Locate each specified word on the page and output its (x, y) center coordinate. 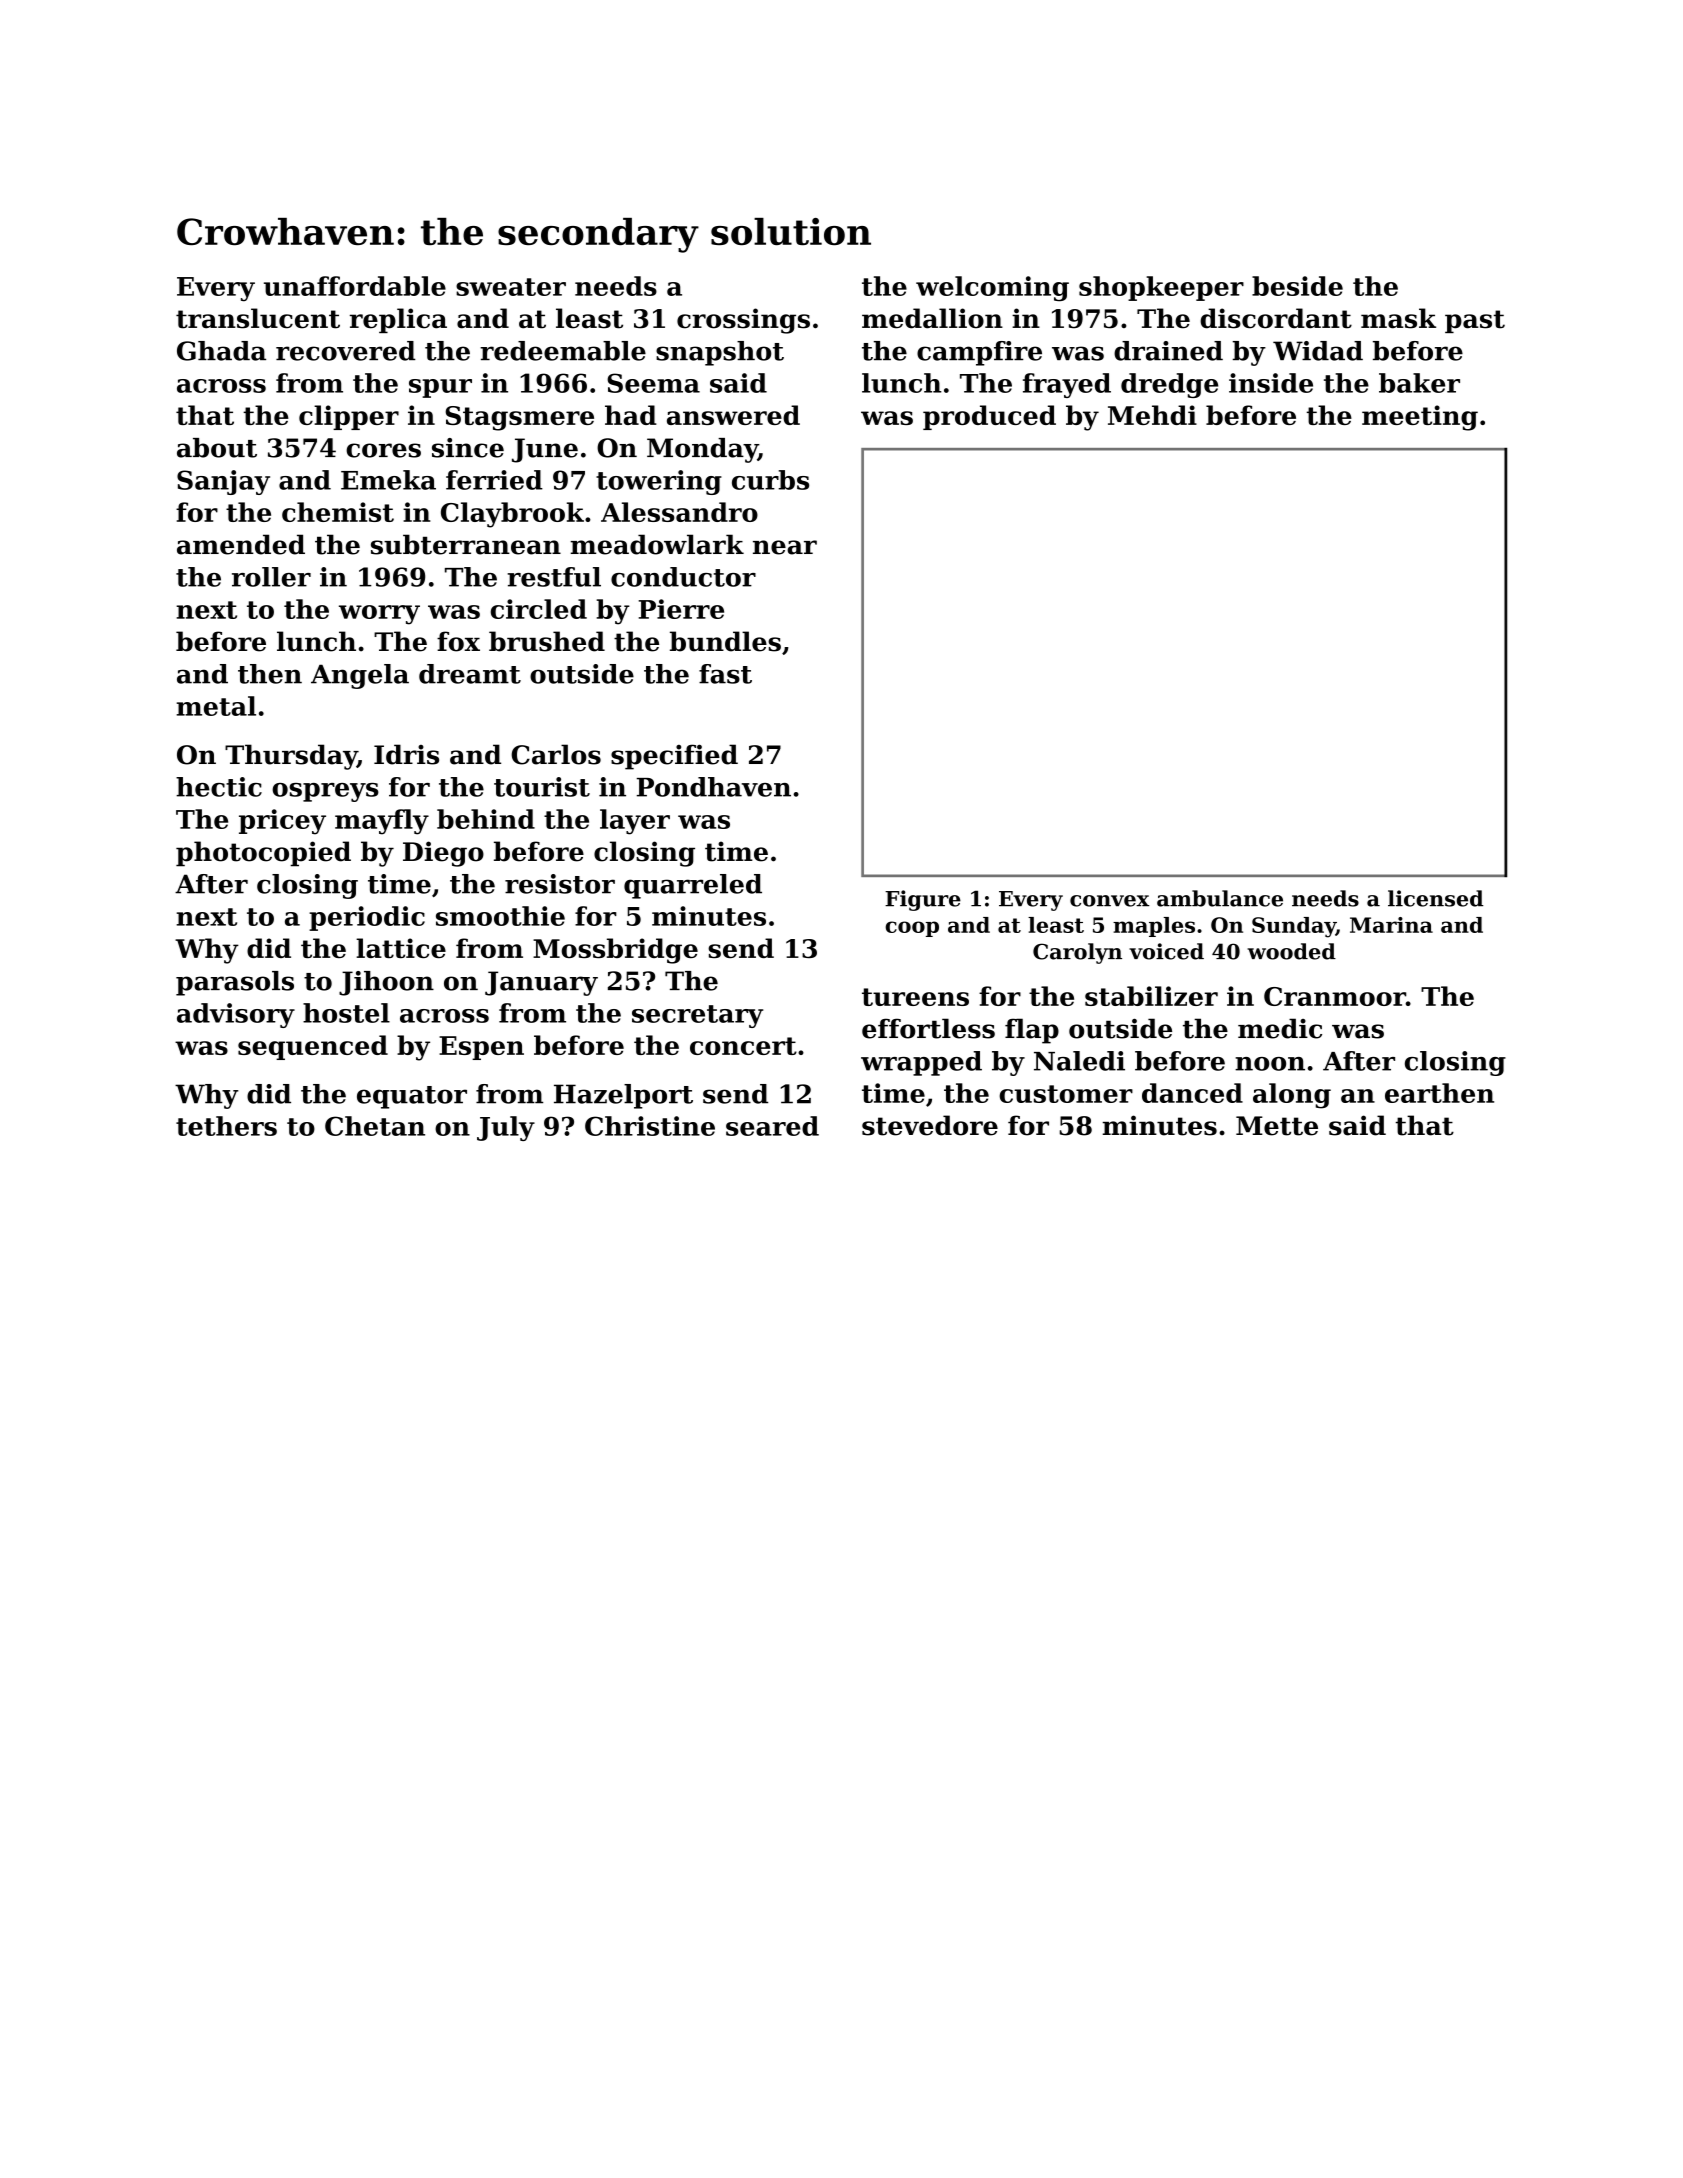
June (545, 450)
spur (440, 388)
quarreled (693, 886)
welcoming (992, 289)
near (785, 547)
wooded (1291, 951)
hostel (346, 1013)
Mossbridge (615, 951)
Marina (1391, 925)
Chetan (375, 1126)
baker (1419, 383)
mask (1398, 318)
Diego (443, 854)
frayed (1067, 385)
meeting (1420, 418)
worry (379, 615)
